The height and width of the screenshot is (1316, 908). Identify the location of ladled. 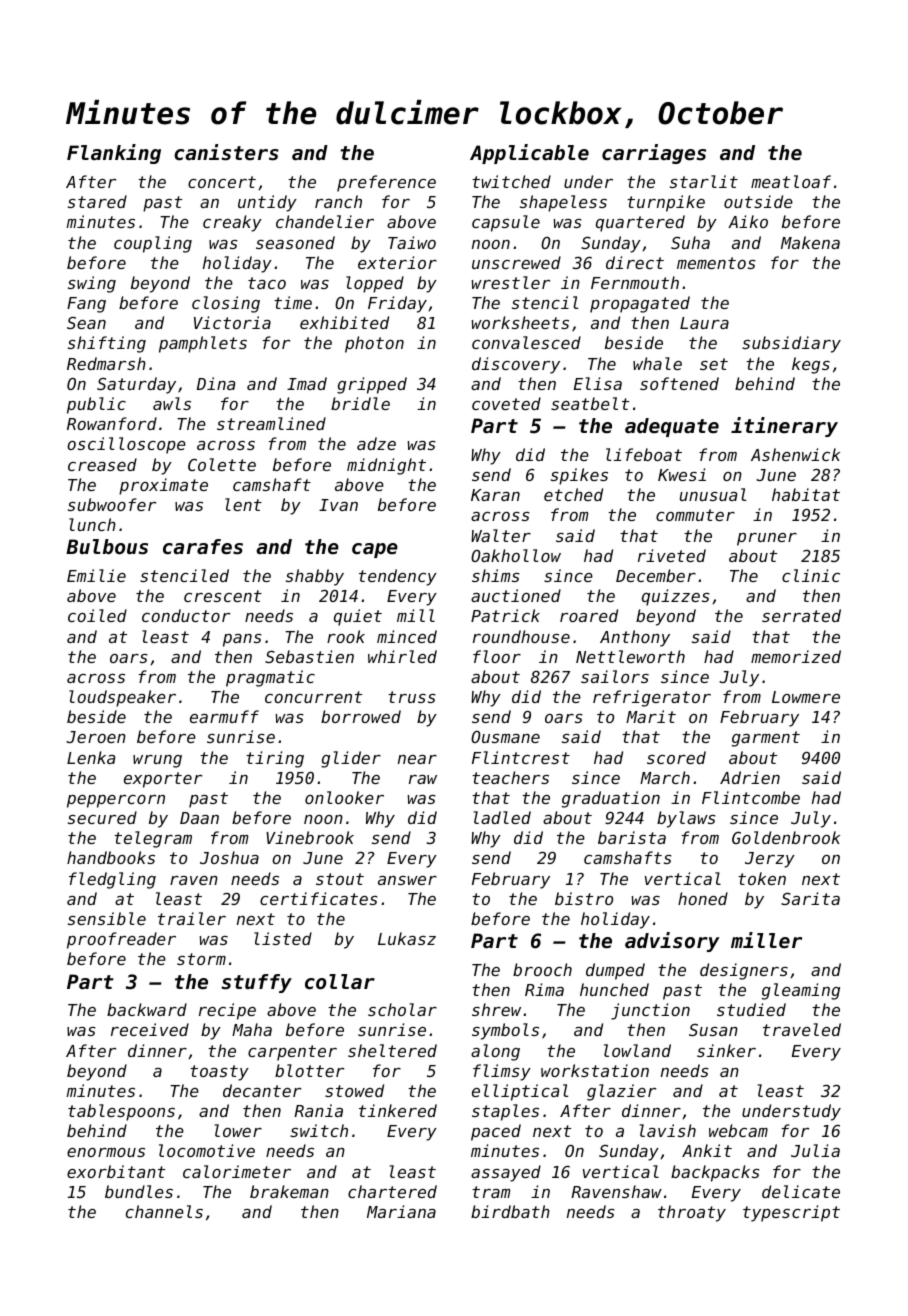
(502, 817).
